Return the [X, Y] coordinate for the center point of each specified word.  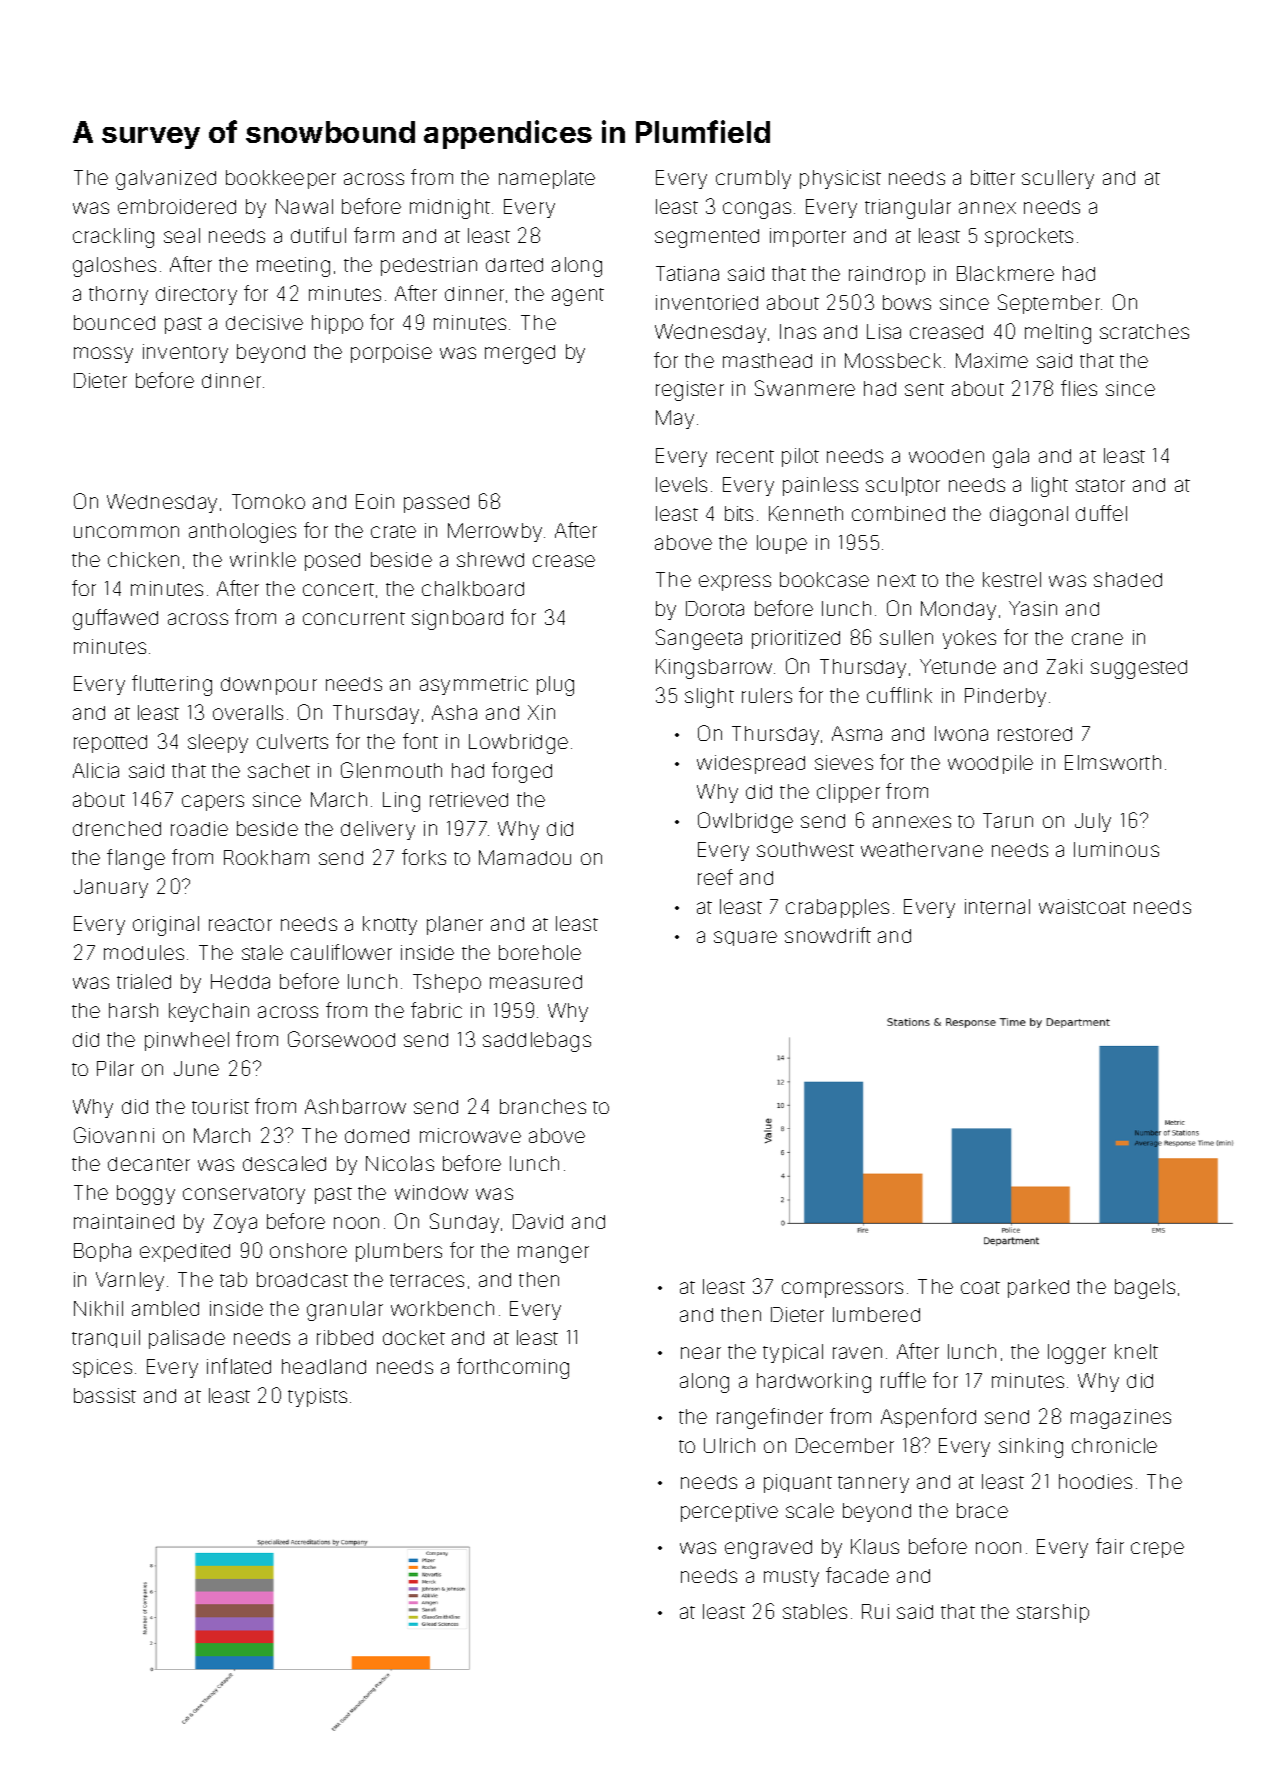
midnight [450, 209]
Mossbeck [893, 360]
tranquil [106, 1339]
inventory [185, 353]
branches [543, 1106]
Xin [541, 712]
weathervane [922, 849]
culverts [292, 741]
